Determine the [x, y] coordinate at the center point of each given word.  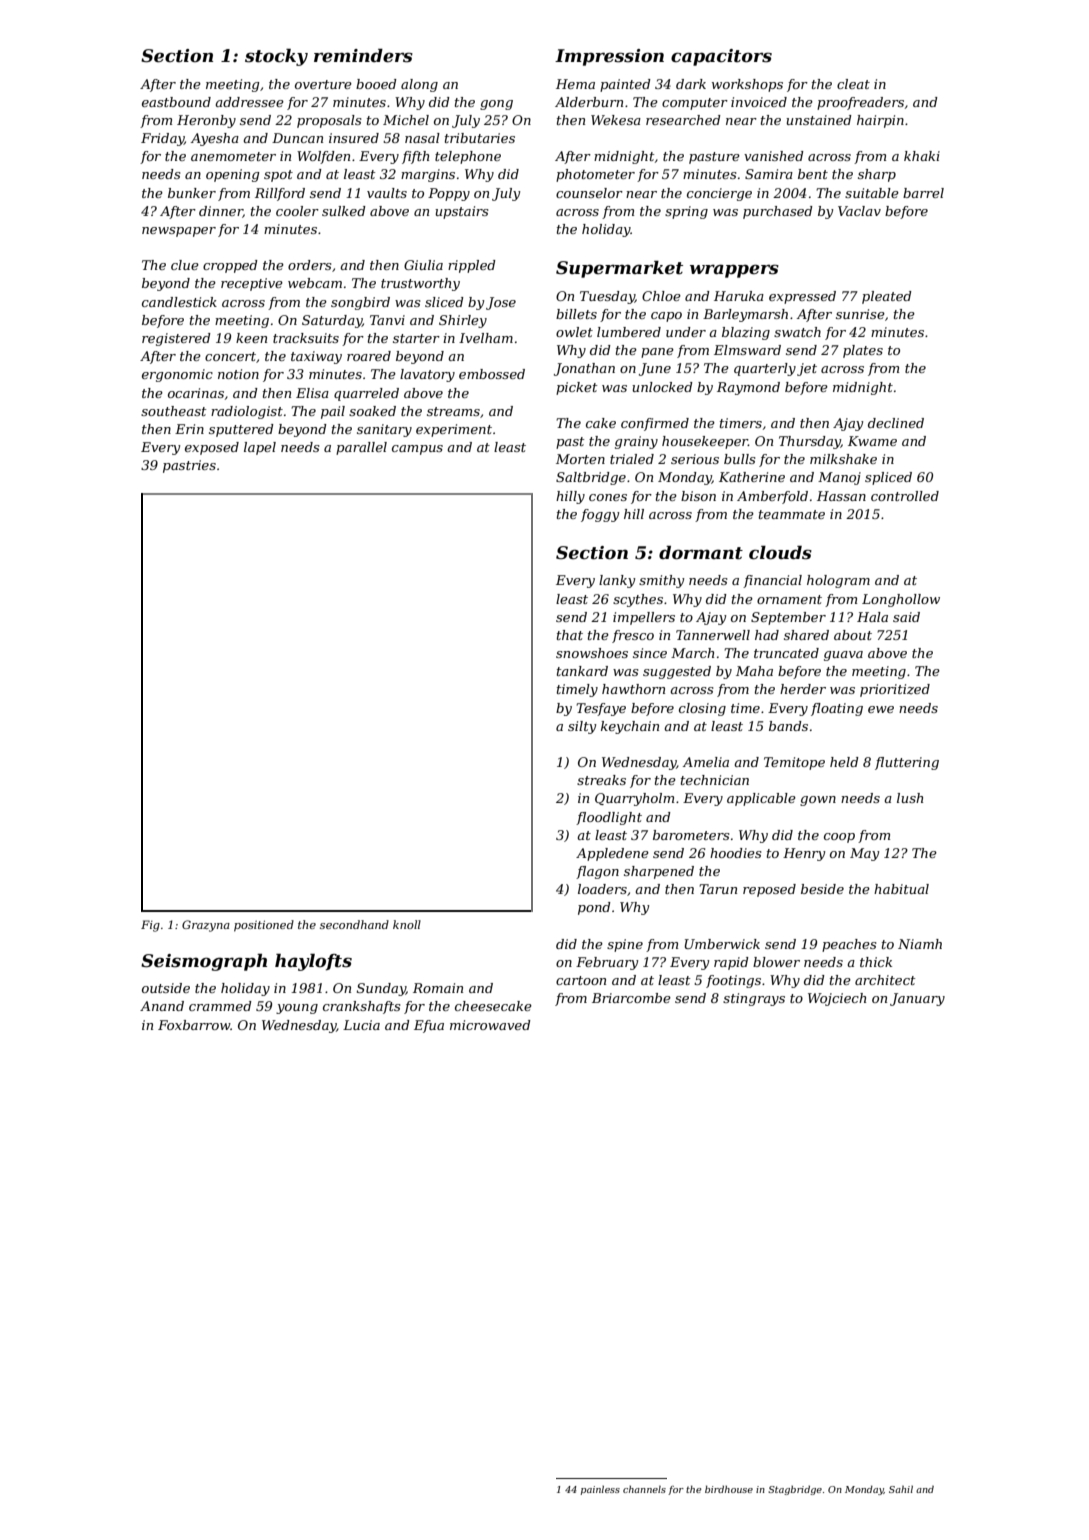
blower [776, 962]
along [419, 85]
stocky [276, 57]
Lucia [361, 1025]
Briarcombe [631, 998]
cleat [853, 84]
